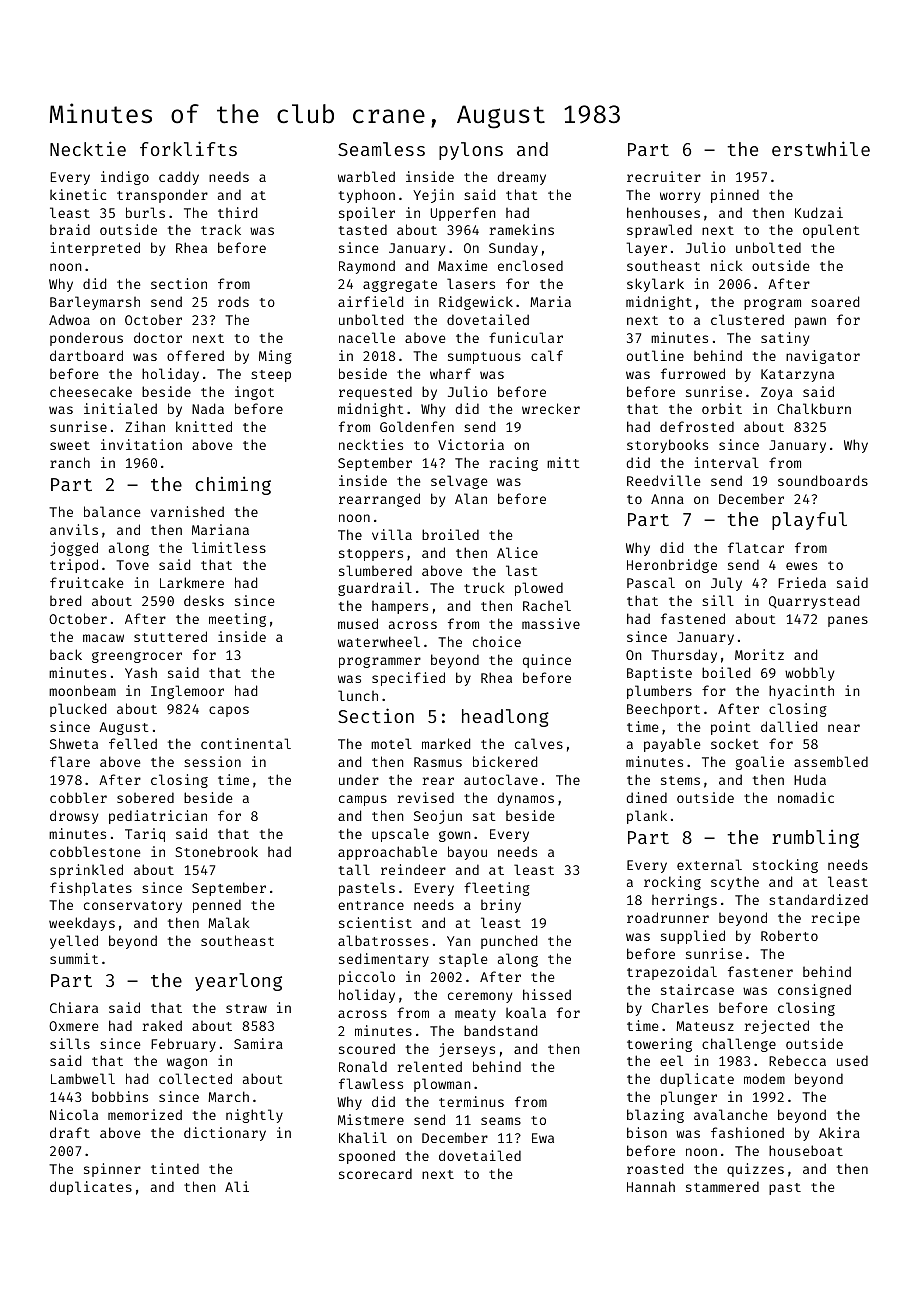 The width and height of the image is (924, 1308). What do you see at coordinates (103, 638) in the image?
I see `macaw` at bounding box center [103, 638].
